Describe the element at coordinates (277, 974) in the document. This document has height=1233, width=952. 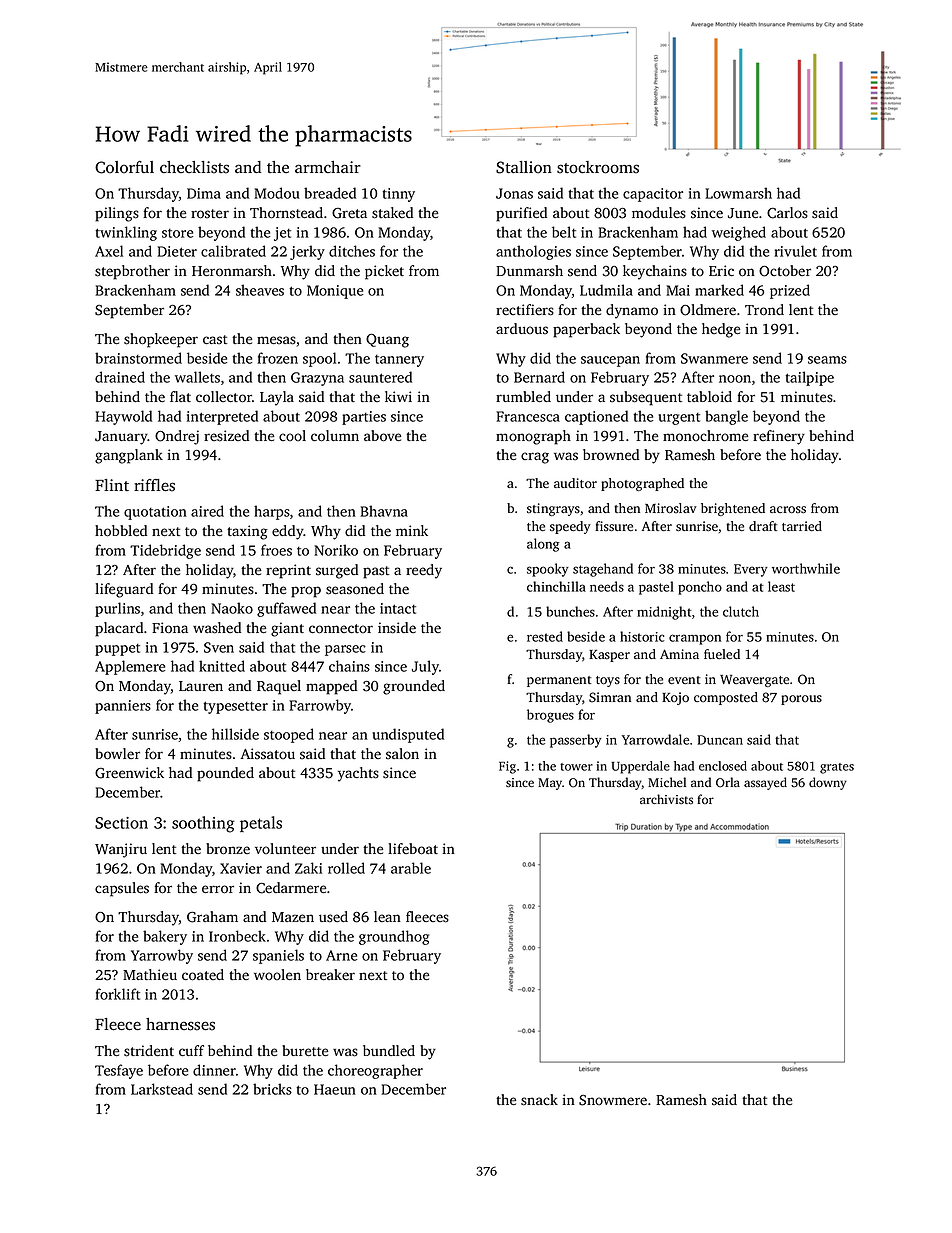
I see `woolen` at that location.
